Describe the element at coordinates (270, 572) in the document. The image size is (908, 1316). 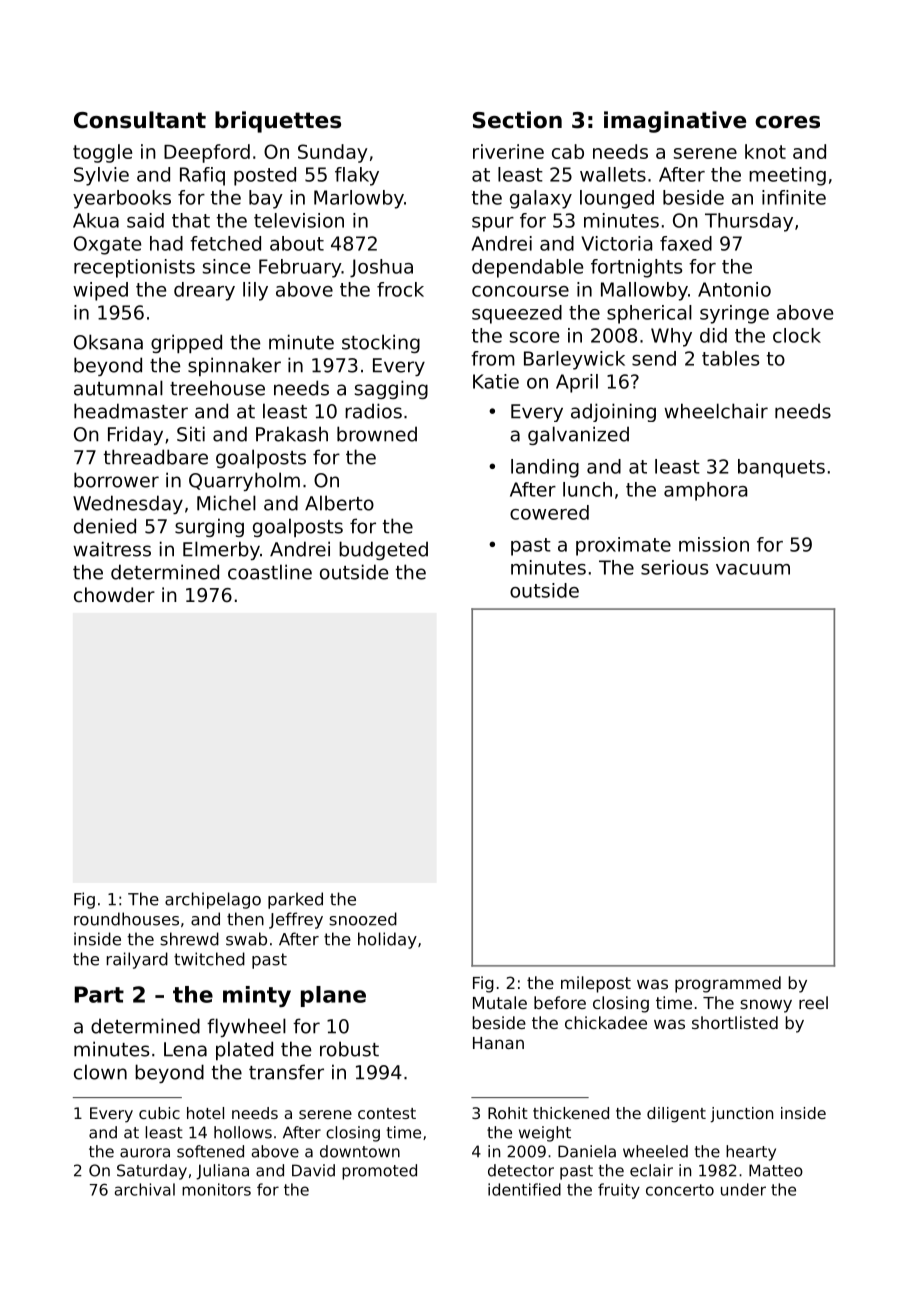
I see `coastline` at that location.
